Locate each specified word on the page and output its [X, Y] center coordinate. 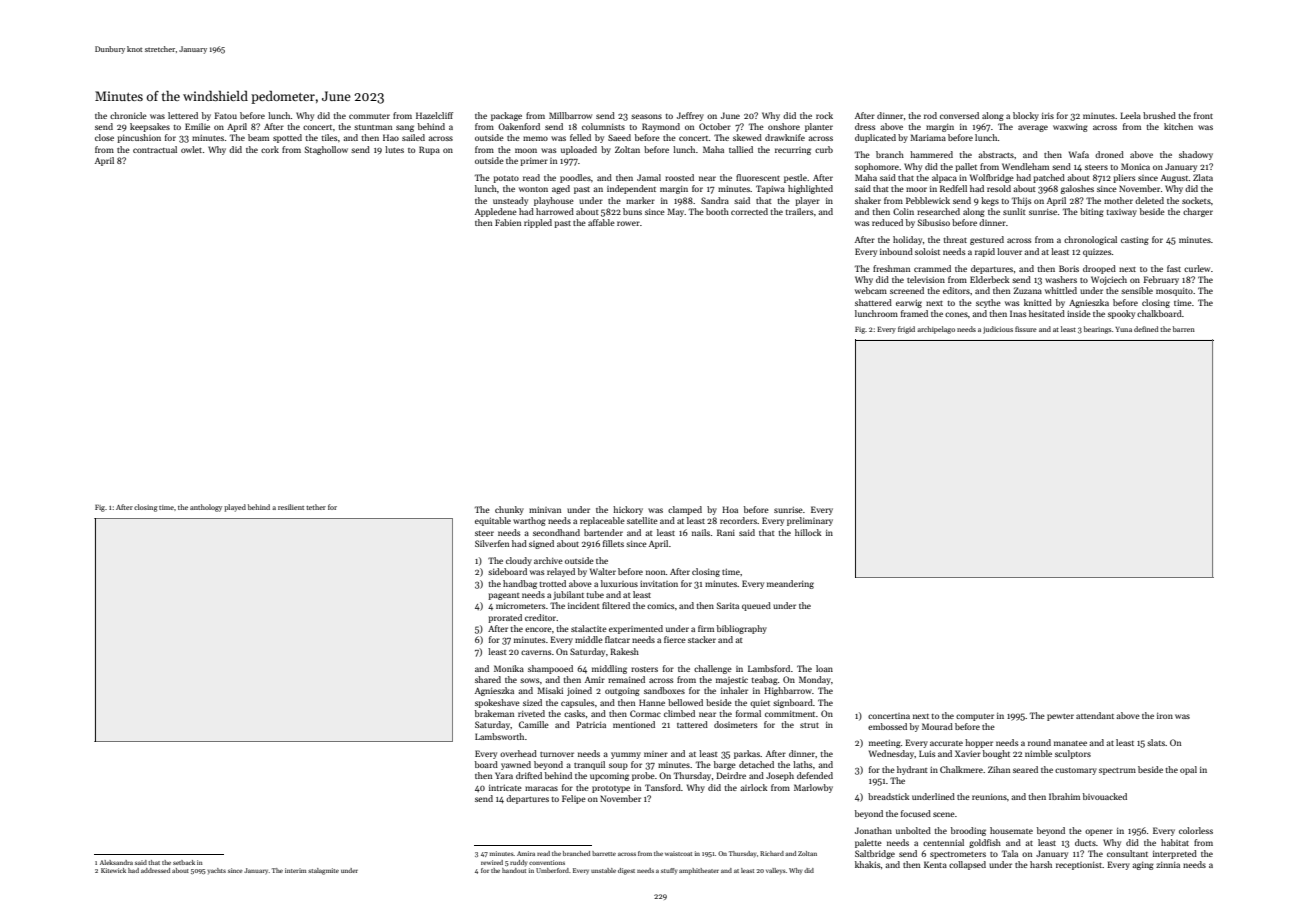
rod [930, 115]
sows [529, 680]
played [235, 508]
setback [184, 862]
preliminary [810, 521]
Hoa [730, 509]
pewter [1060, 717]
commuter [369, 116]
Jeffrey [690, 116]
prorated [505, 618]
